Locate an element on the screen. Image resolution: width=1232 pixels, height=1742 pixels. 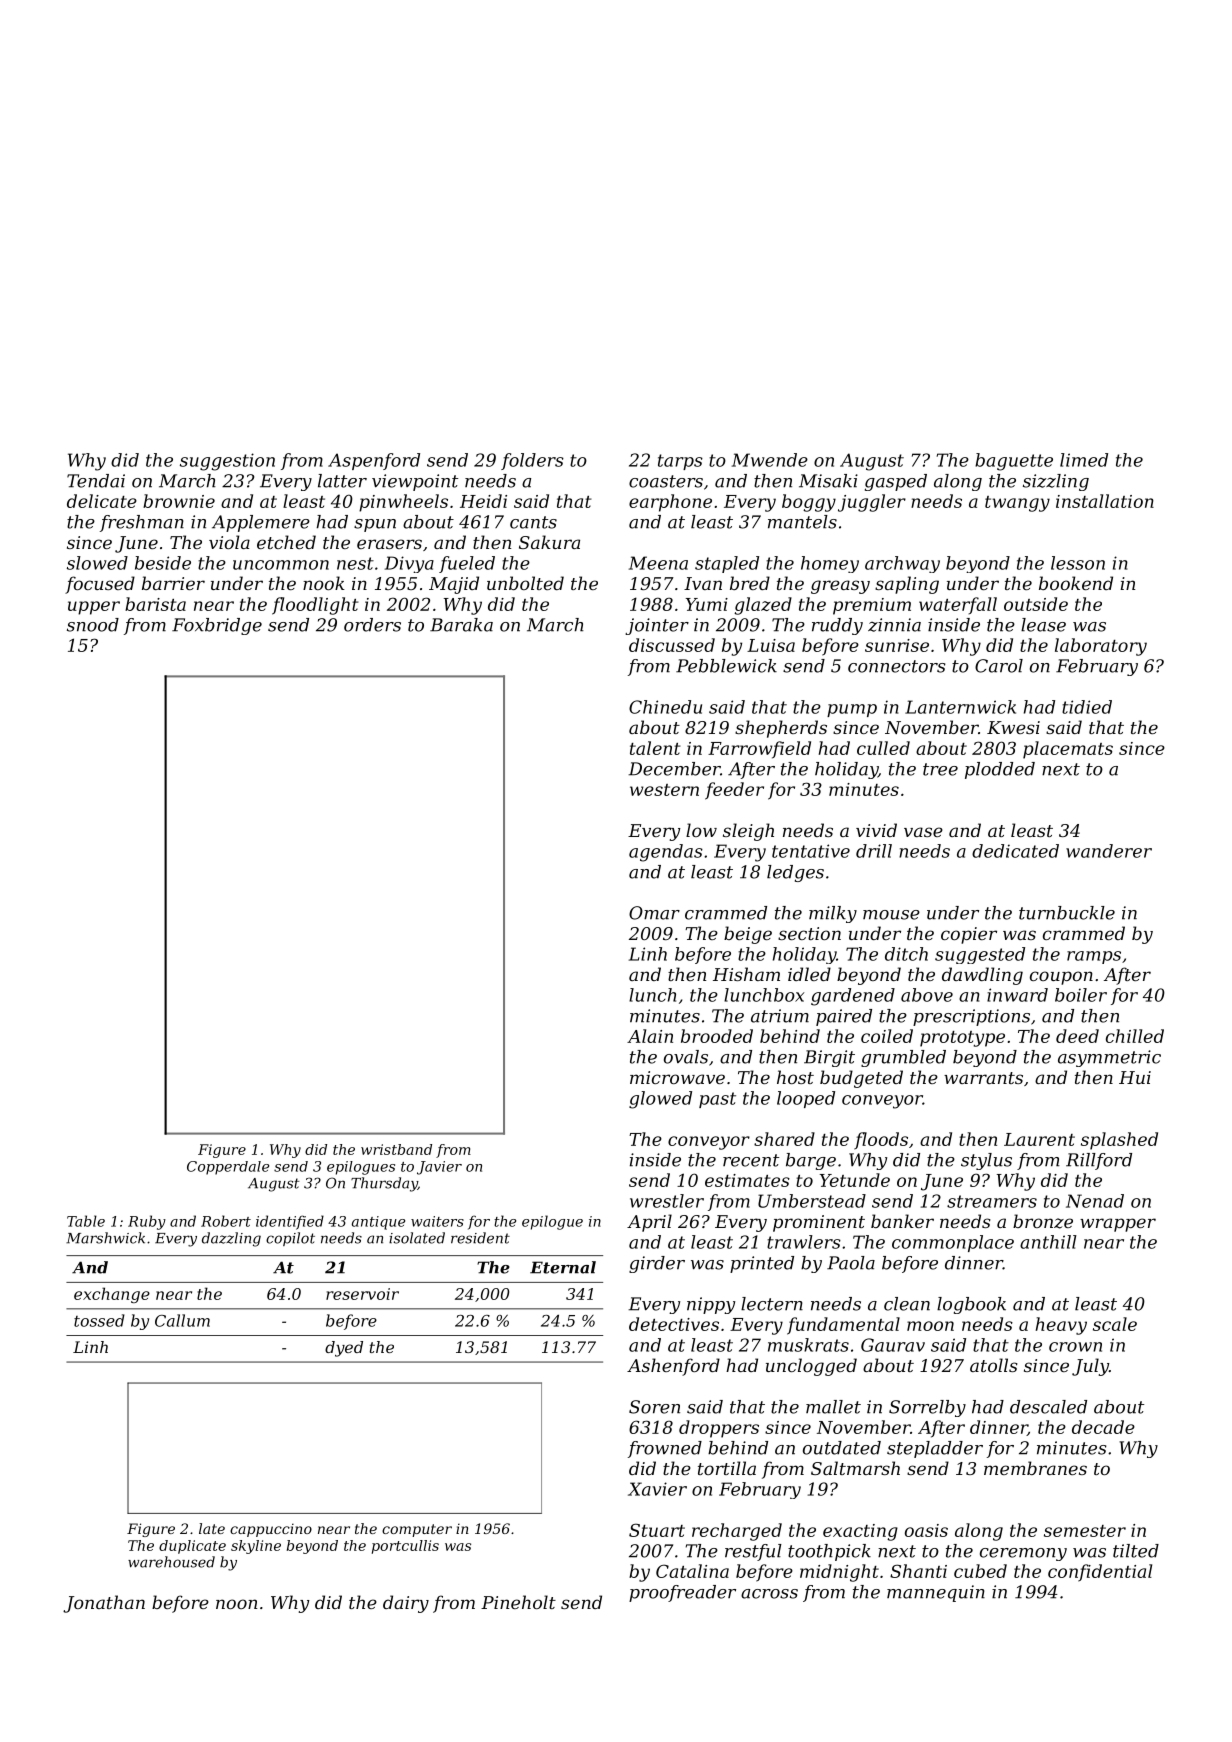
Mwende is located at coordinates (770, 460).
